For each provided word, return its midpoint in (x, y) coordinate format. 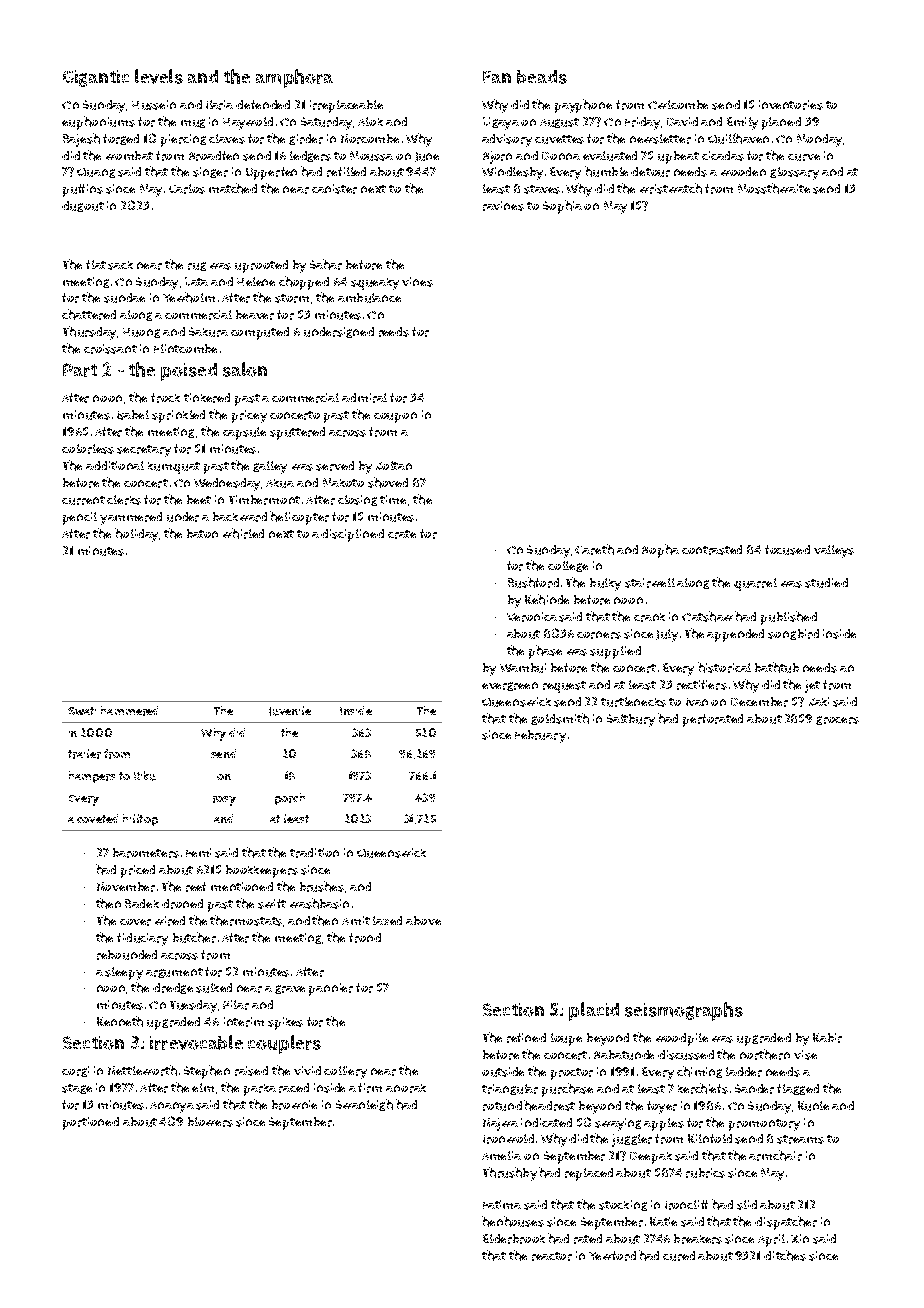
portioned (91, 1123)
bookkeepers (262, 871)
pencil (80, 518)
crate (402, 534)
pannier (331, 989)
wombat (129, 155)
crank (649, 617)
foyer (662, 1107)
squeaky (375, 284)
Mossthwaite (774, 188)
